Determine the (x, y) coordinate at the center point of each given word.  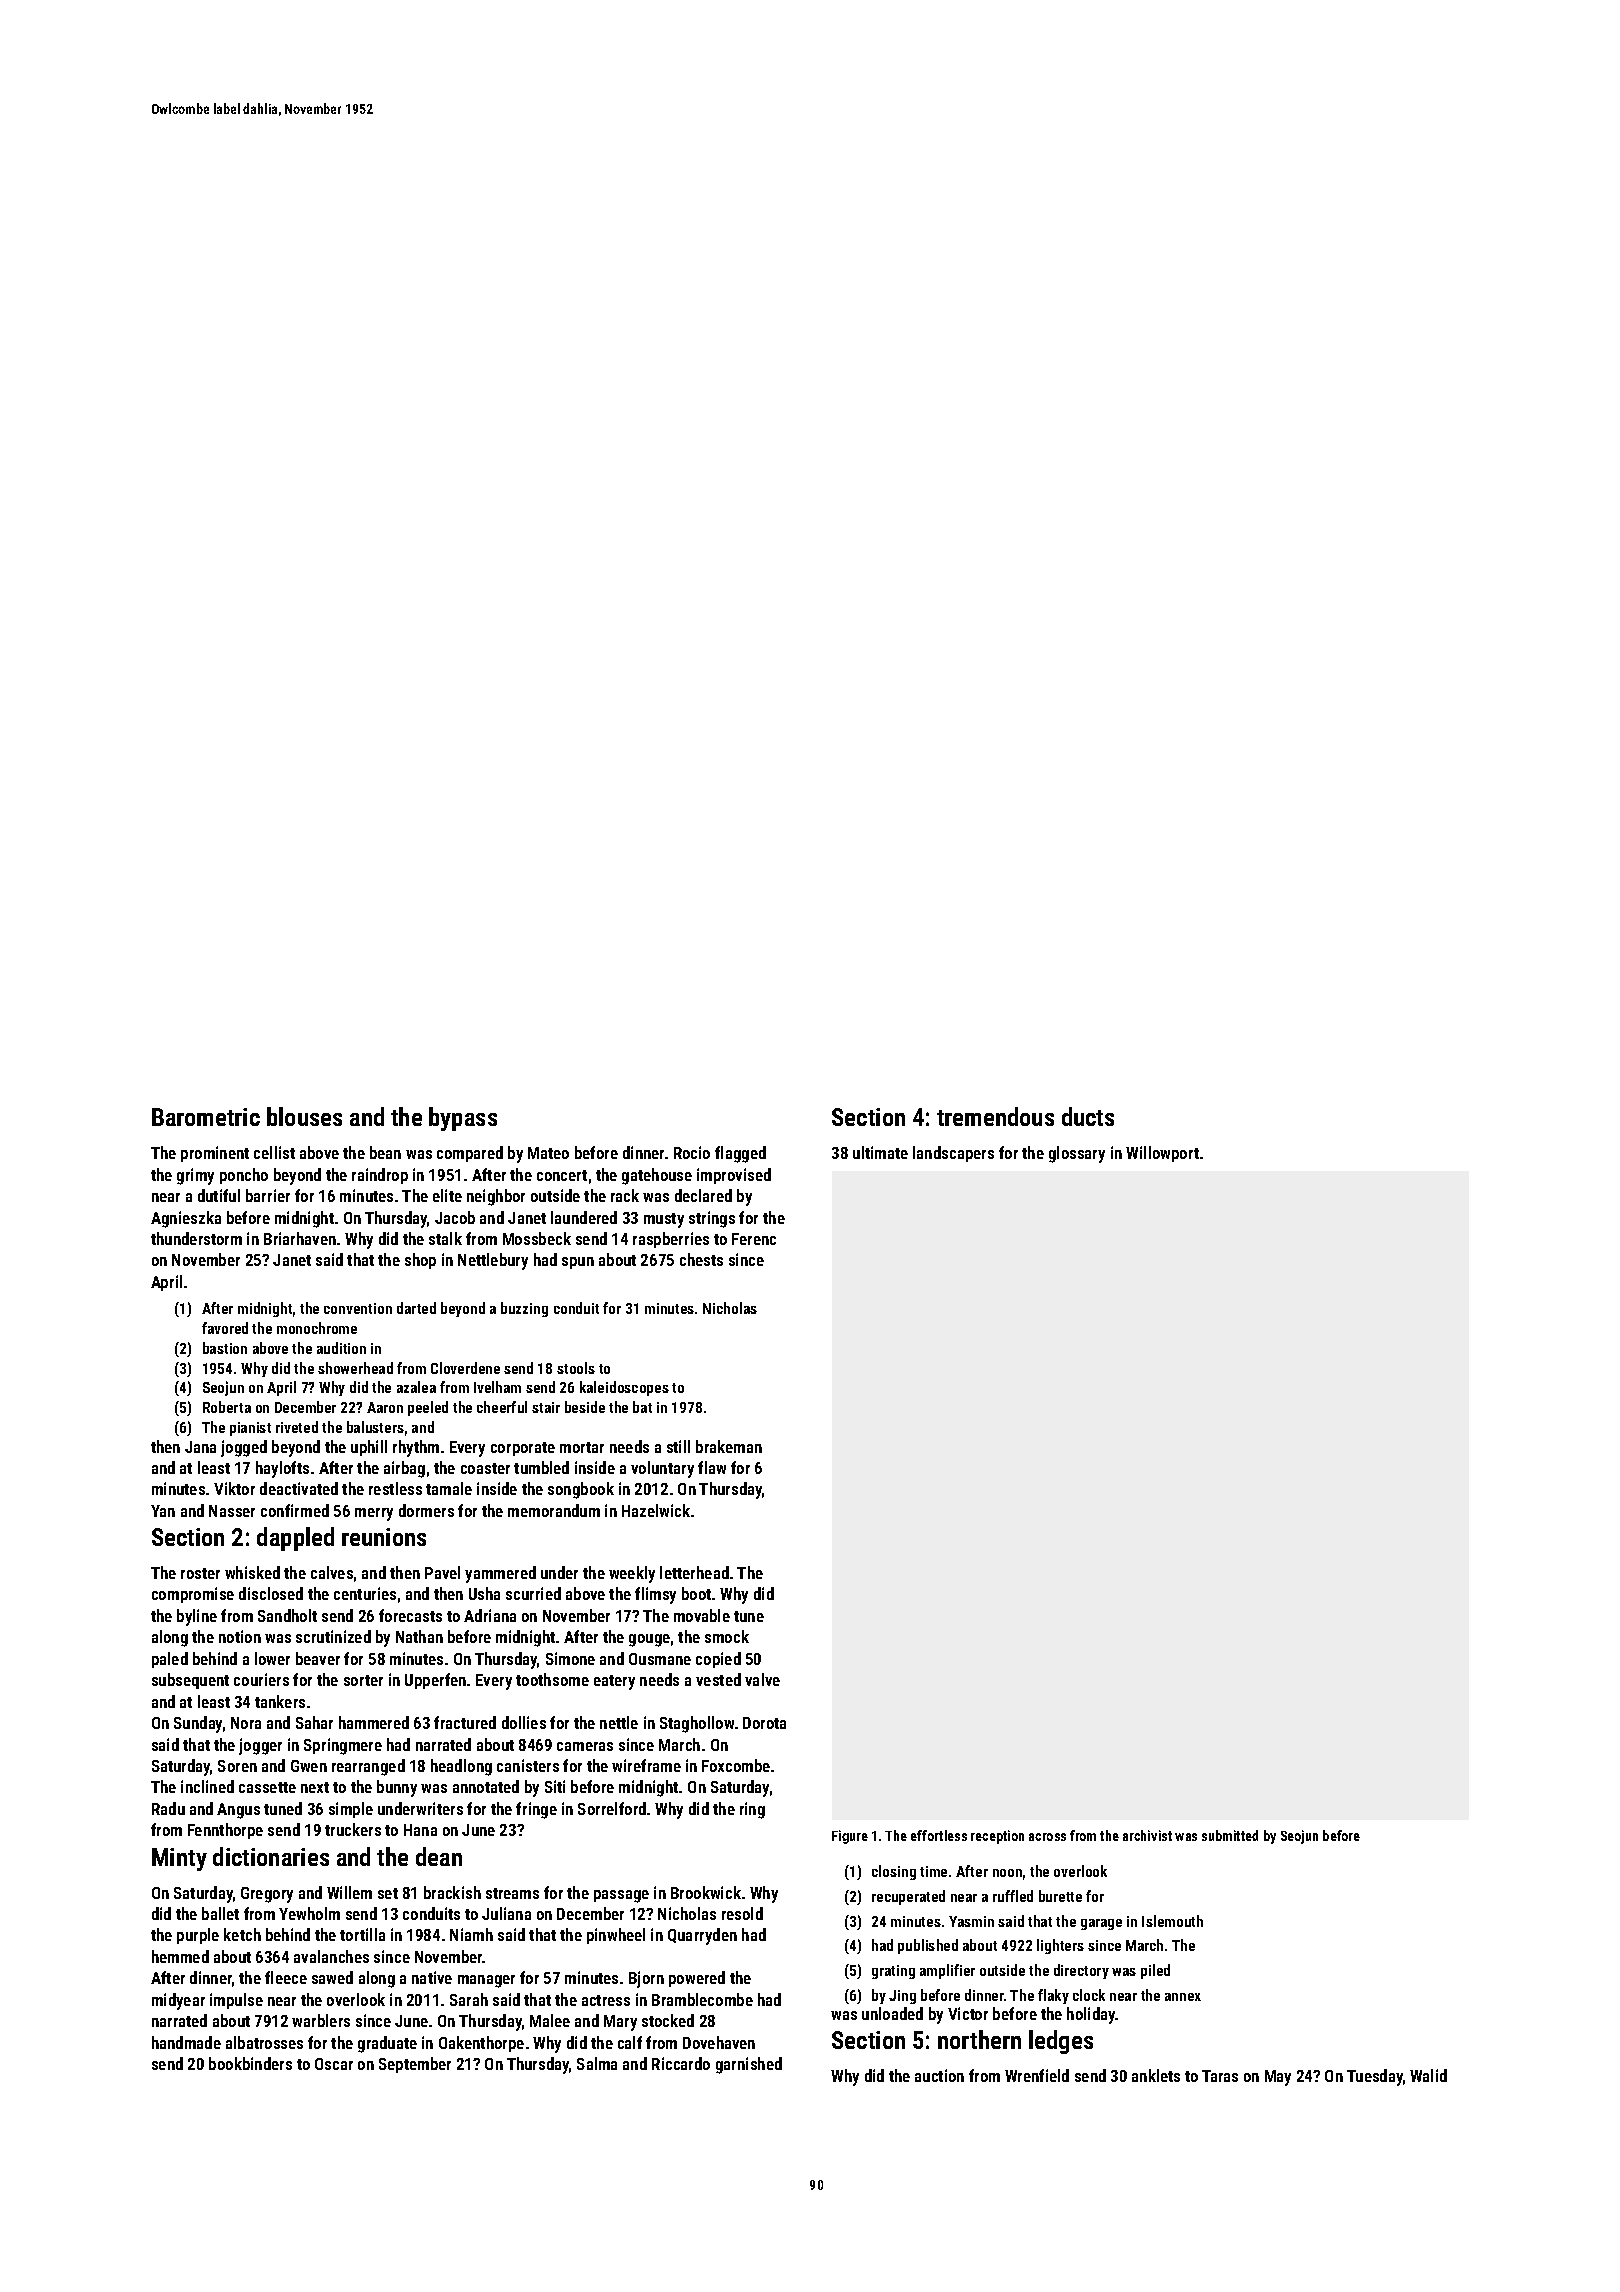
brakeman (729, 1446)
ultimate (880, 1152)
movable (702, 1615)
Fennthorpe (225, 1831)
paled (170, 1660)
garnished (749, 2065)
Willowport (1162, 1154)
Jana (200, 1447)
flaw (712, 1467)
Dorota (764, 1723)
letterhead (694, 1572)
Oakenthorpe (481, 2044)
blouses (304, 1116)
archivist (1147, 1835)
